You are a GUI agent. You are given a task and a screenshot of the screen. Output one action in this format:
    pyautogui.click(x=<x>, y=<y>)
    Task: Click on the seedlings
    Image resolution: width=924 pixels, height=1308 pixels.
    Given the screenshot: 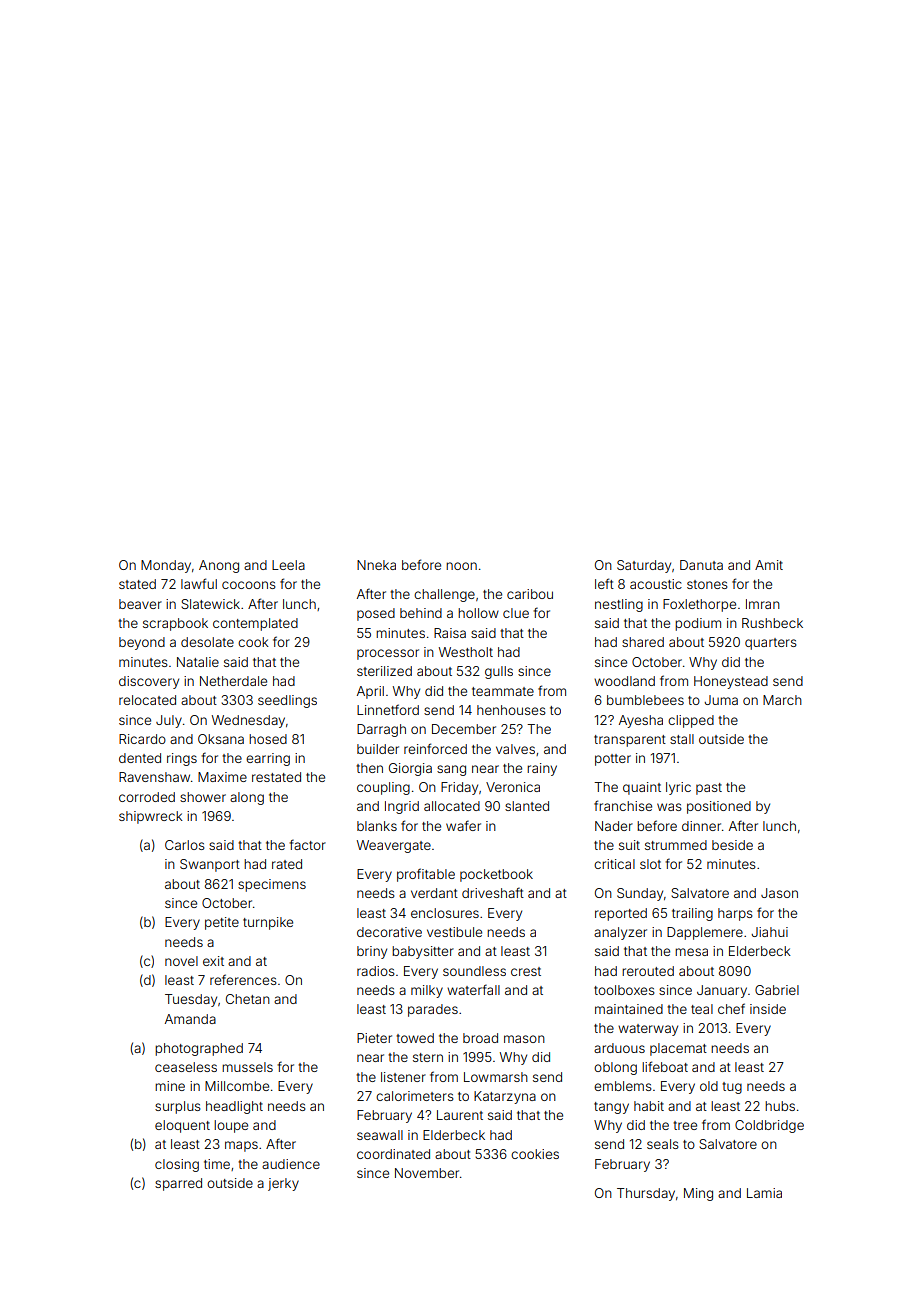 What is the action you would take?
    pyautogui.click(x=287, y=701)
